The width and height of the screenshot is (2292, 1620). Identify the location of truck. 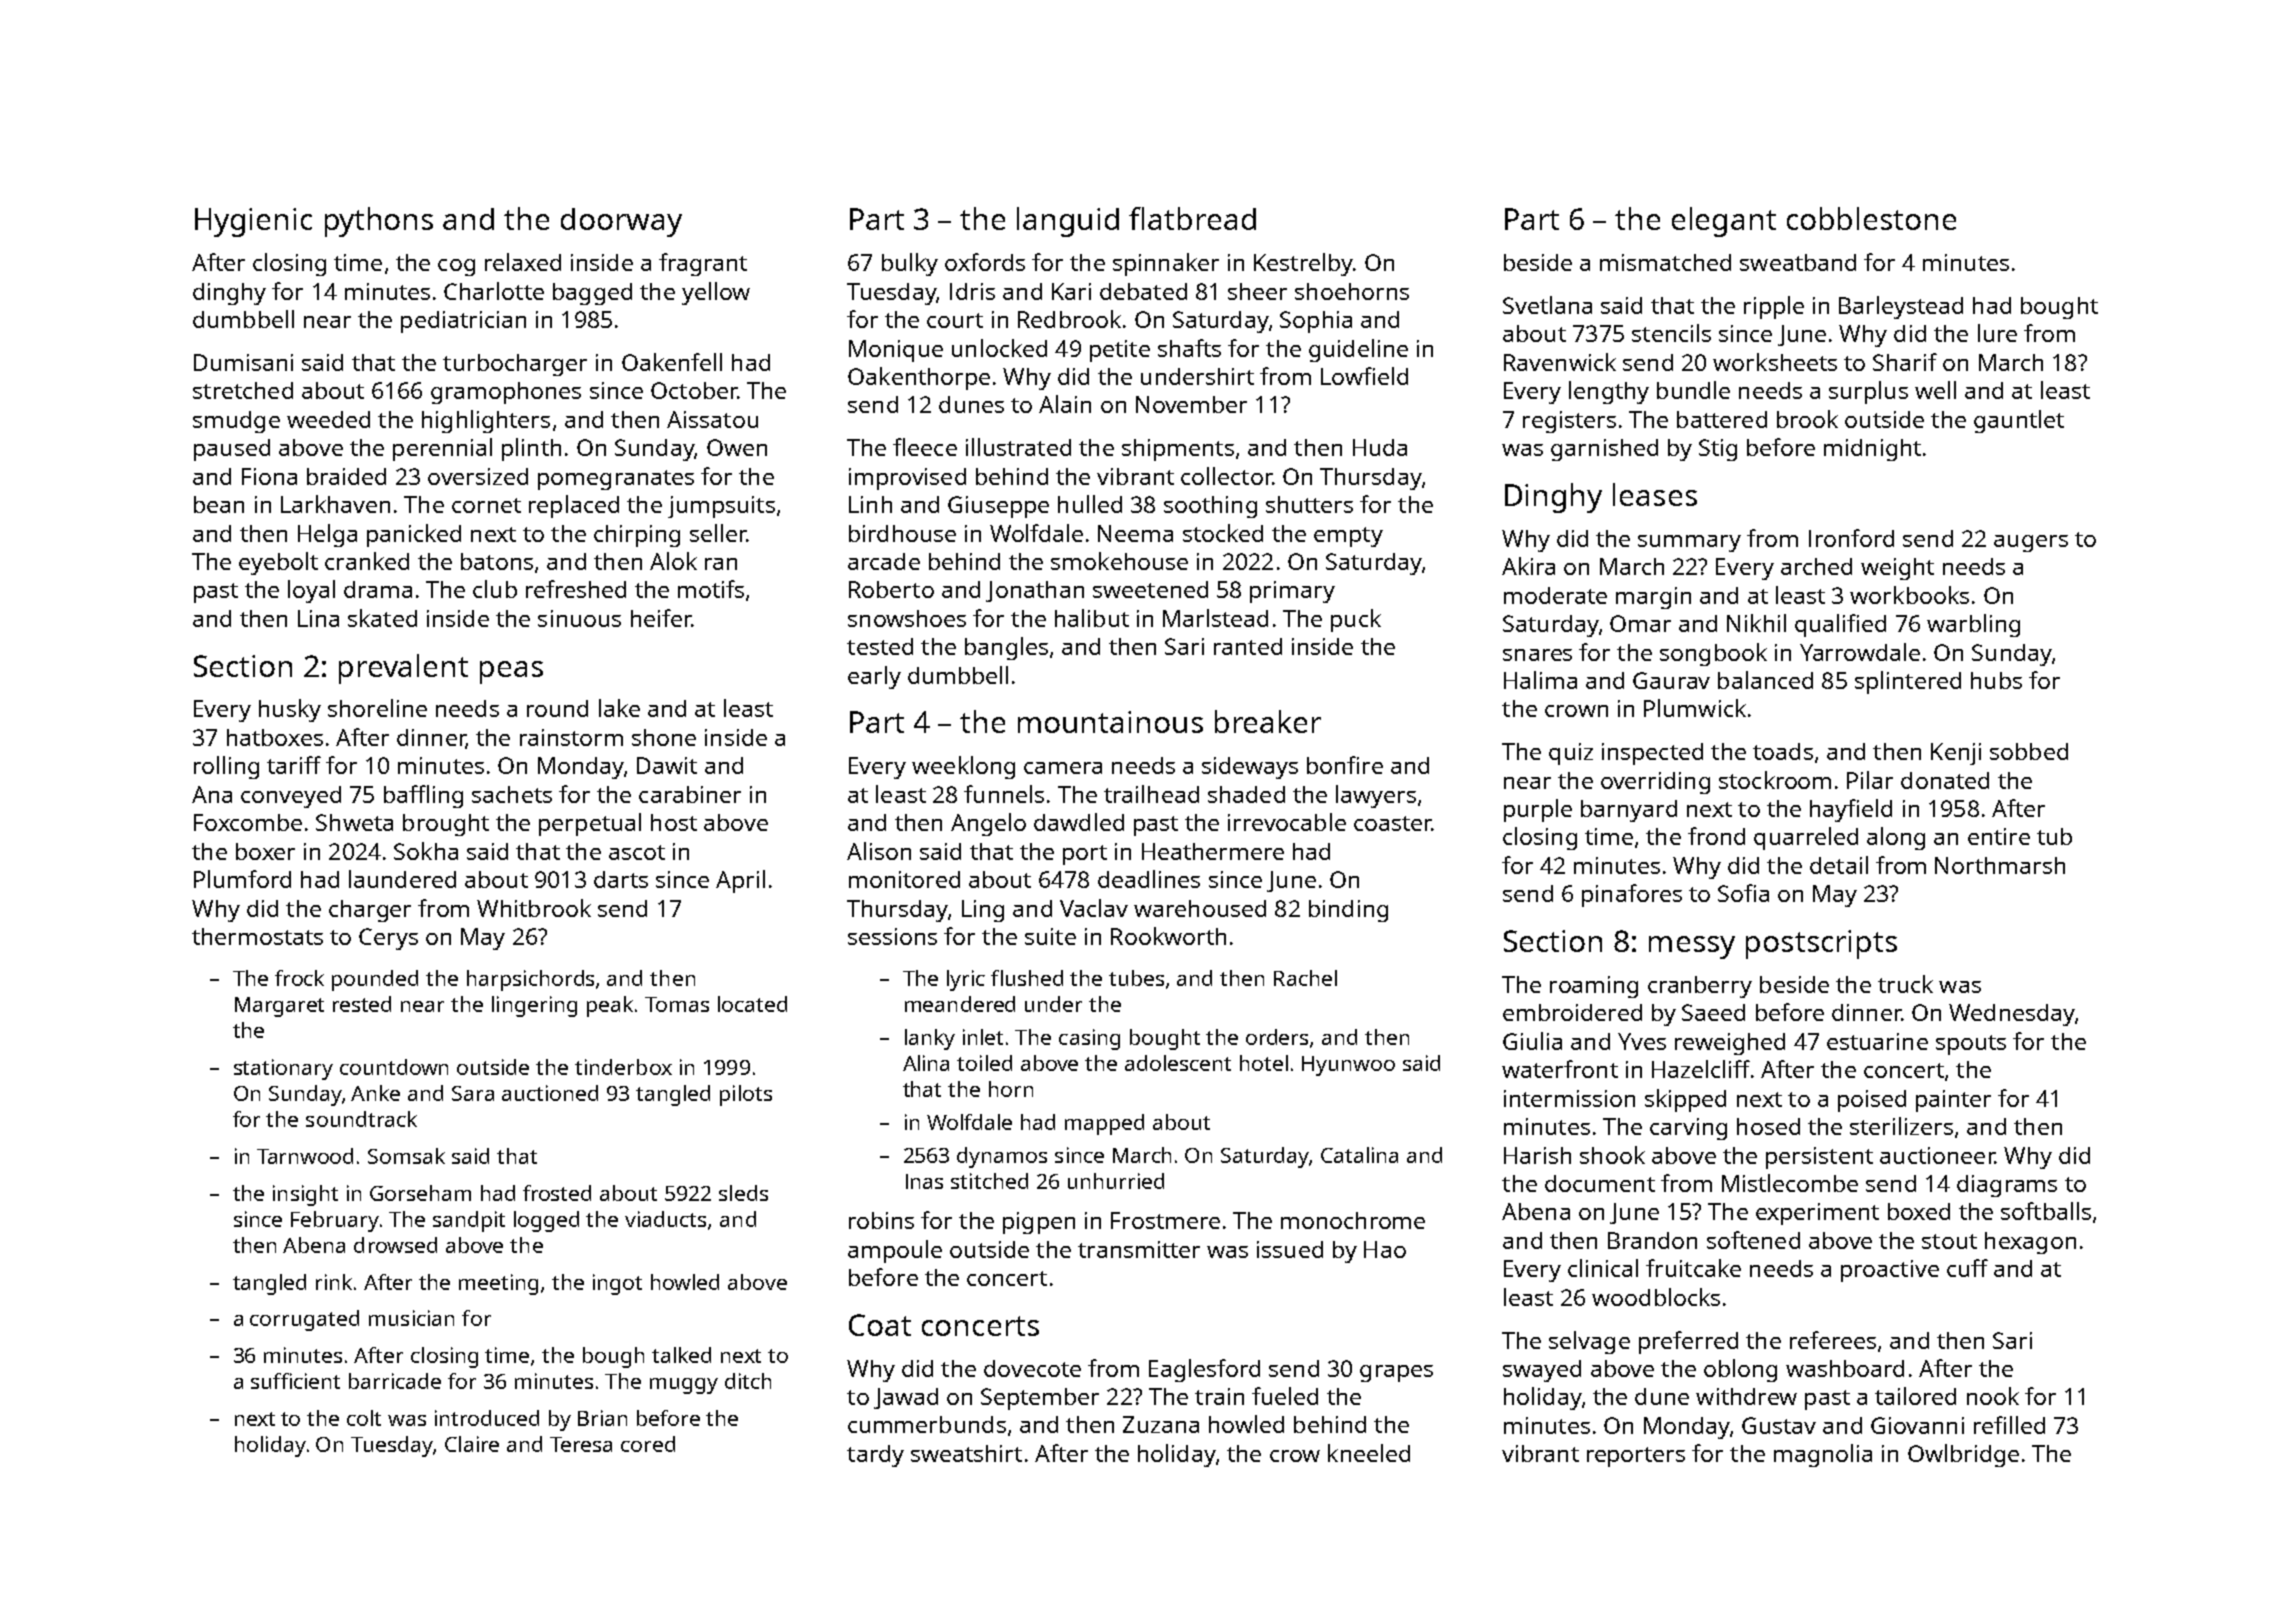
(1905, 984).
